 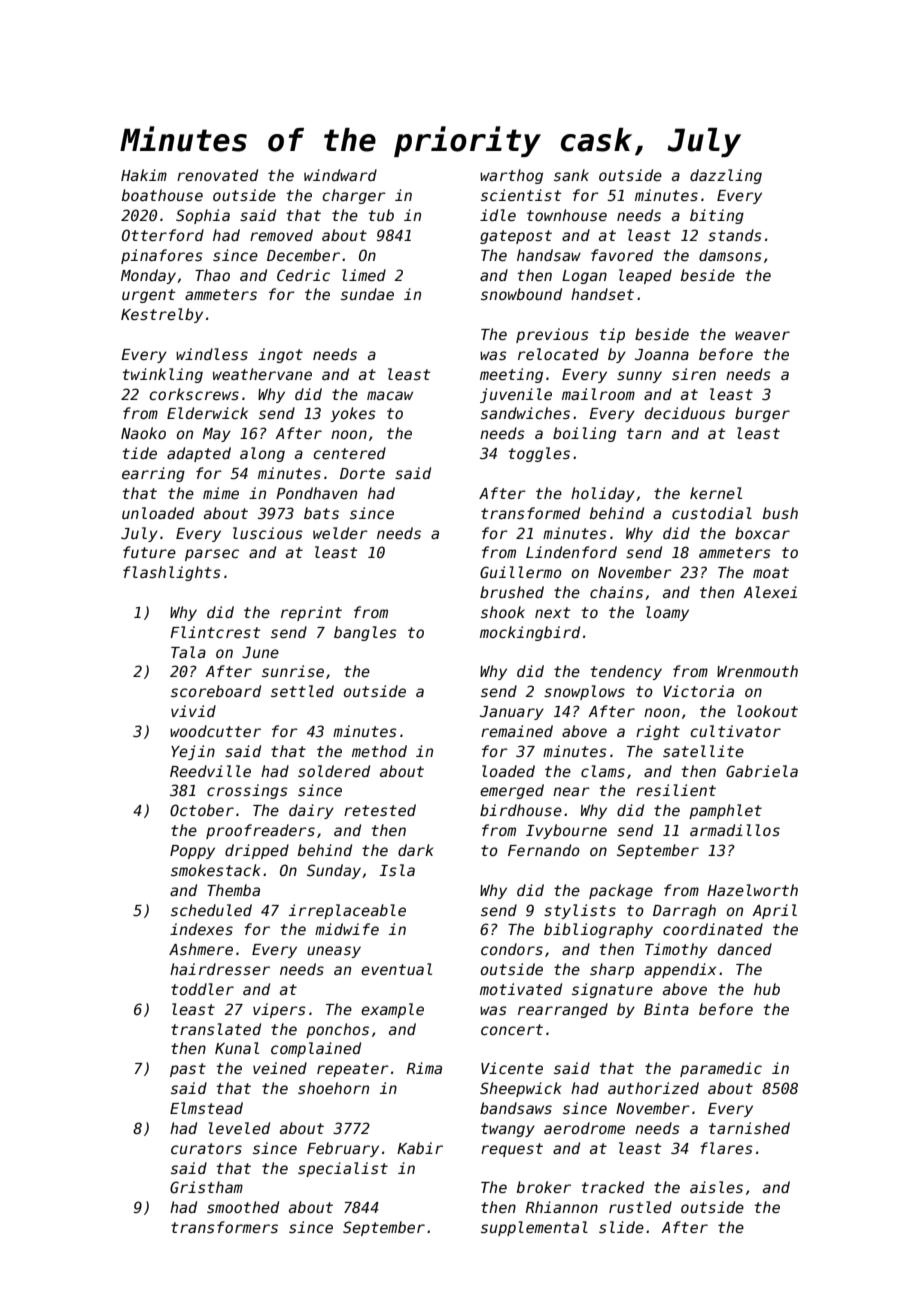 I want to click on windless, so click(x=212, y=354).
